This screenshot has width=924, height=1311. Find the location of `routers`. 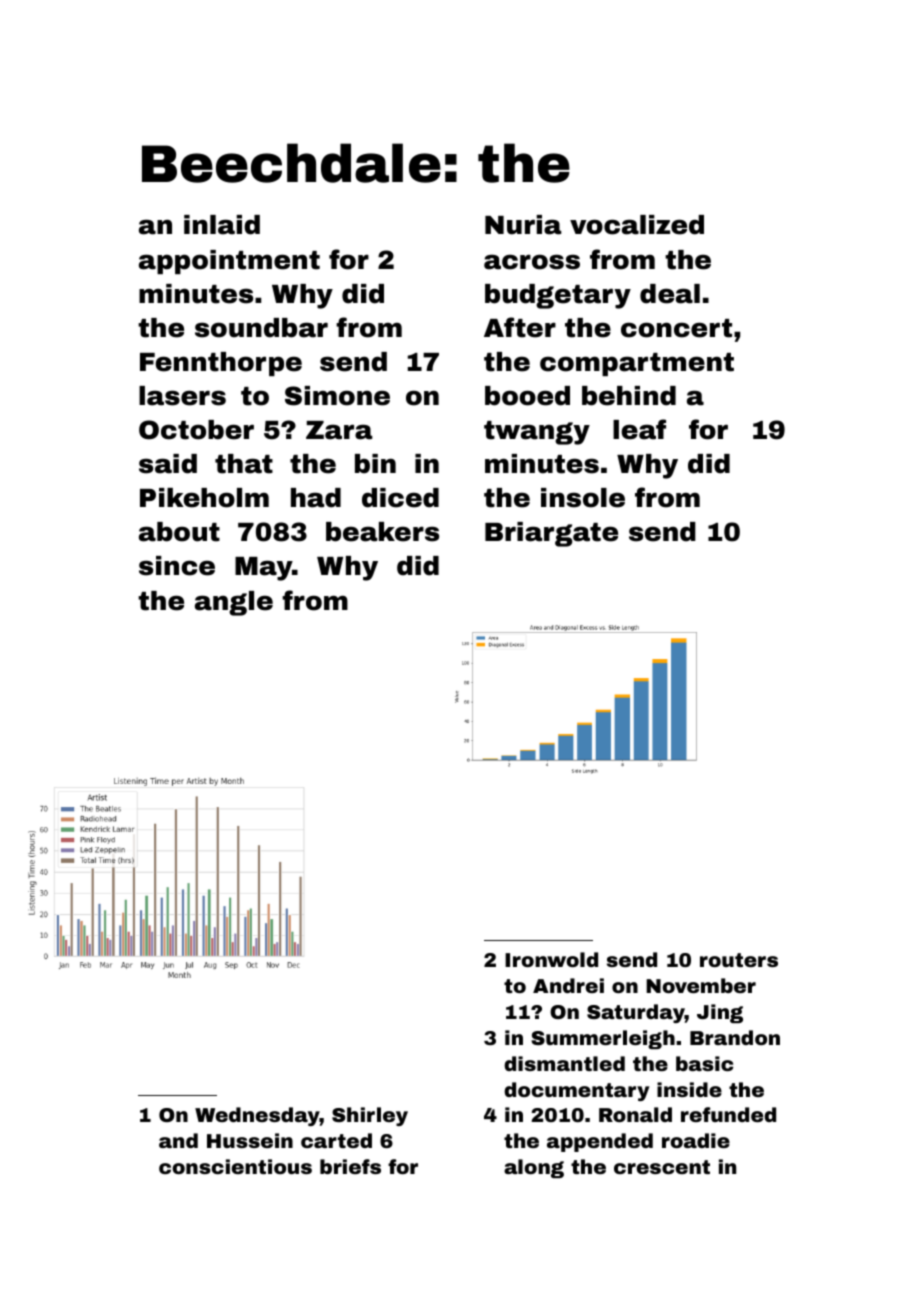

routers is located at coordinates (739, 960).
